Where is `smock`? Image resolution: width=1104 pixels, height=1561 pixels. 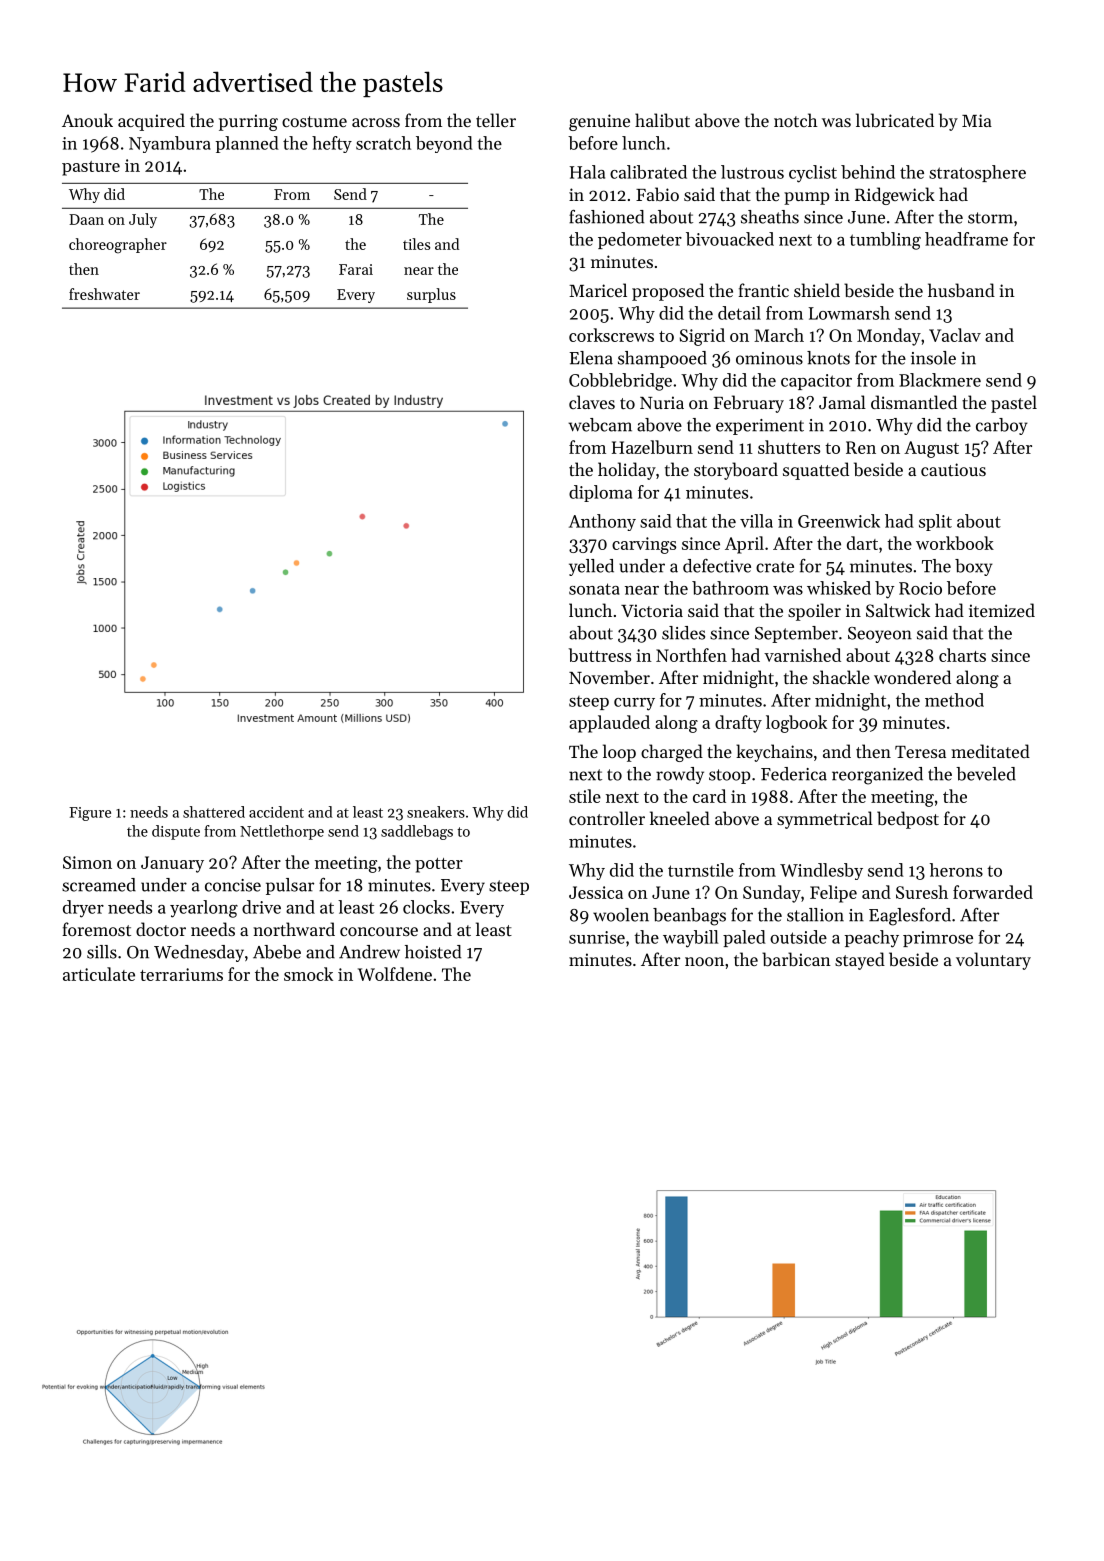 smock is located at coordinates (308, 974).
